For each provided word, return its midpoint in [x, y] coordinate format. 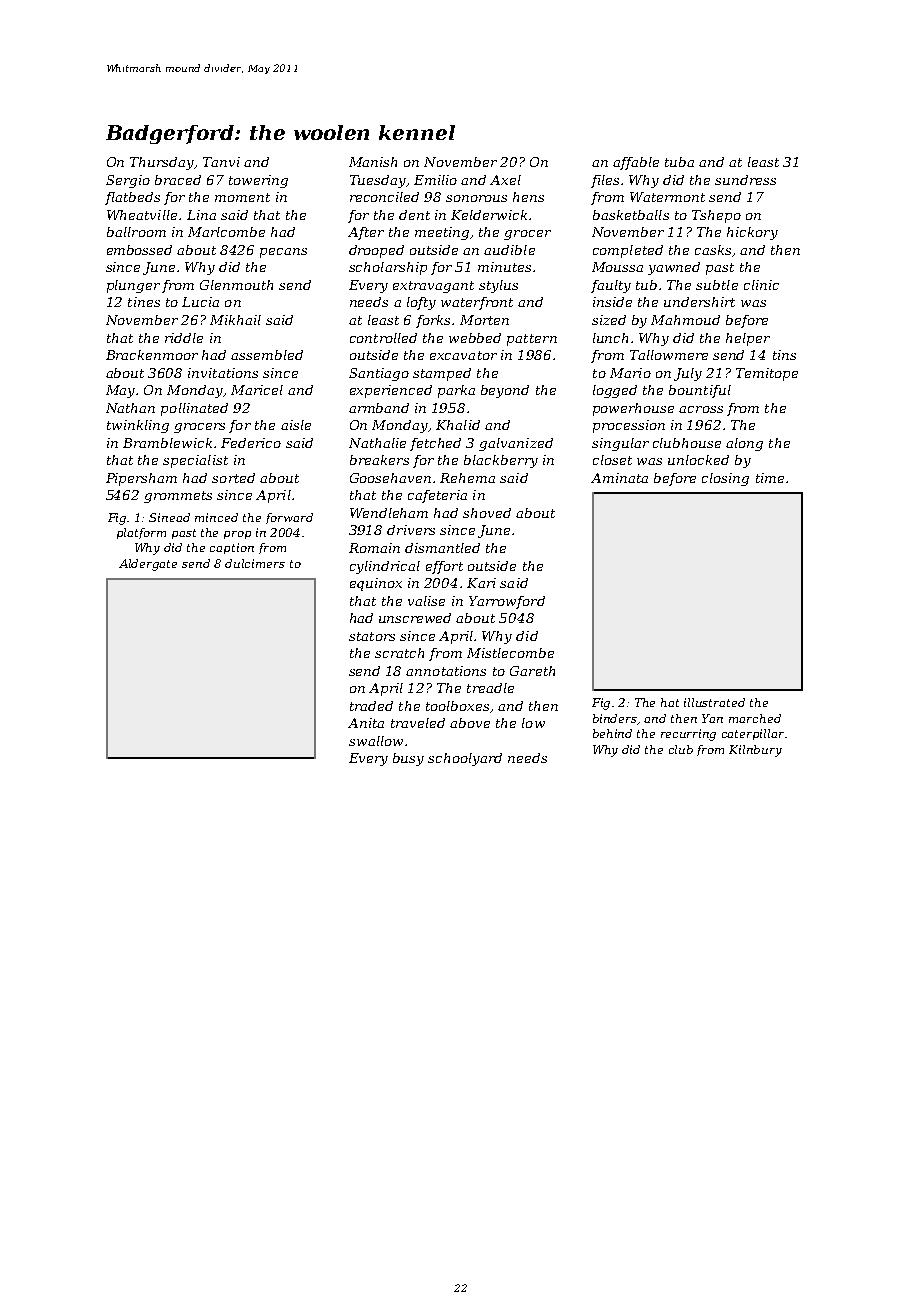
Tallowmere [669, 355]
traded [371, 706]
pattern [532, 340]
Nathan [130, 408]
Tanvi [221, 162]
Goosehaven [390, 478]
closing [725, 479]
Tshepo [716, 216]
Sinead [169, 517]
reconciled [384, 197]
